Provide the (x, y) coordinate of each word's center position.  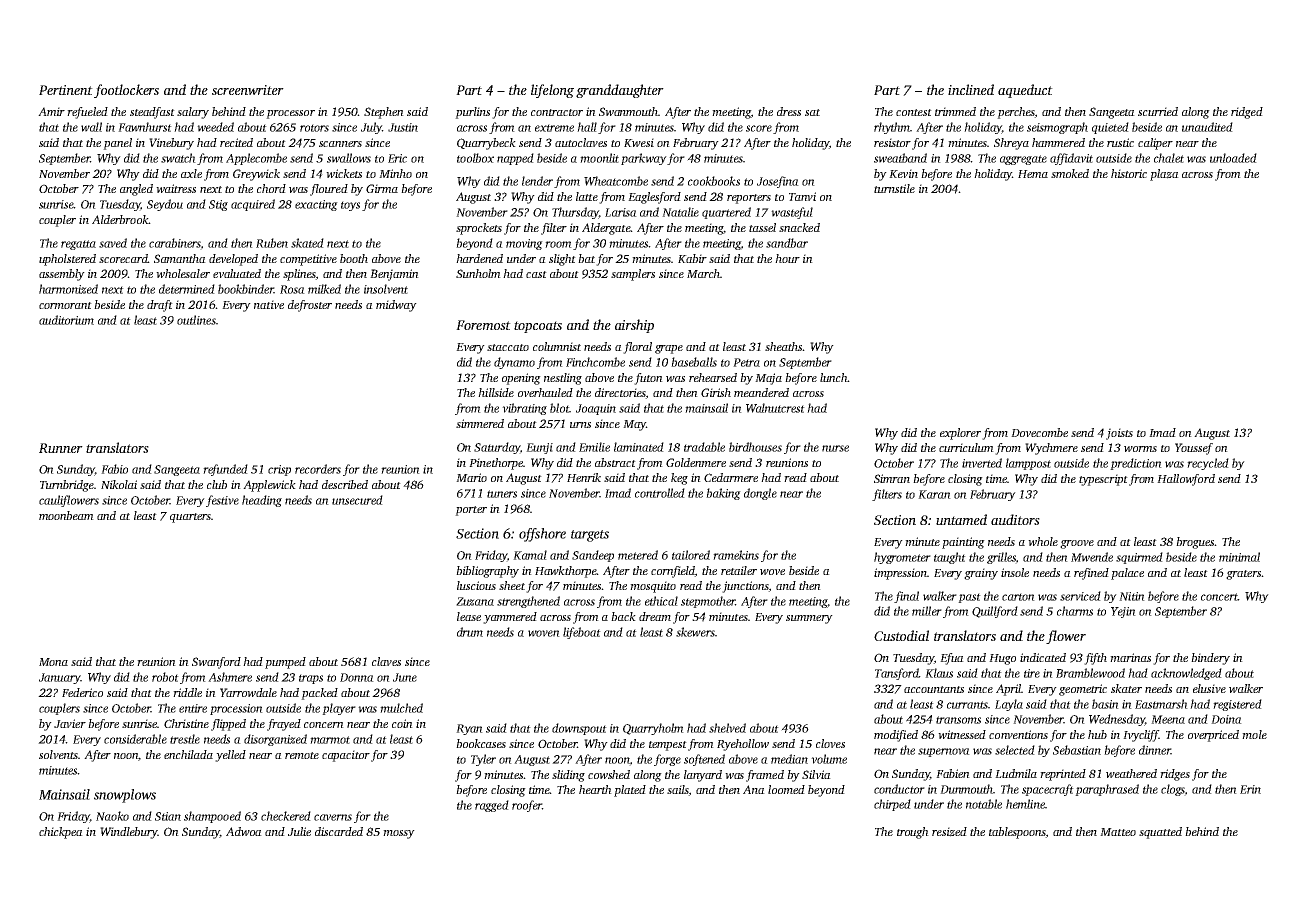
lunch (834, 377)
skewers (695, 632)
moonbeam (66, 515)
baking (723, 494)
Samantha (180, 258)
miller (927, 611)
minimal (1239, 557)
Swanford (216, 663)
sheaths (784, 346)
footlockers (126, 91)
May (634, 425)
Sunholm (478, 273)
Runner (61, 448)
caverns (333, 817)
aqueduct (1025, 91)
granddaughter (620, 91)
